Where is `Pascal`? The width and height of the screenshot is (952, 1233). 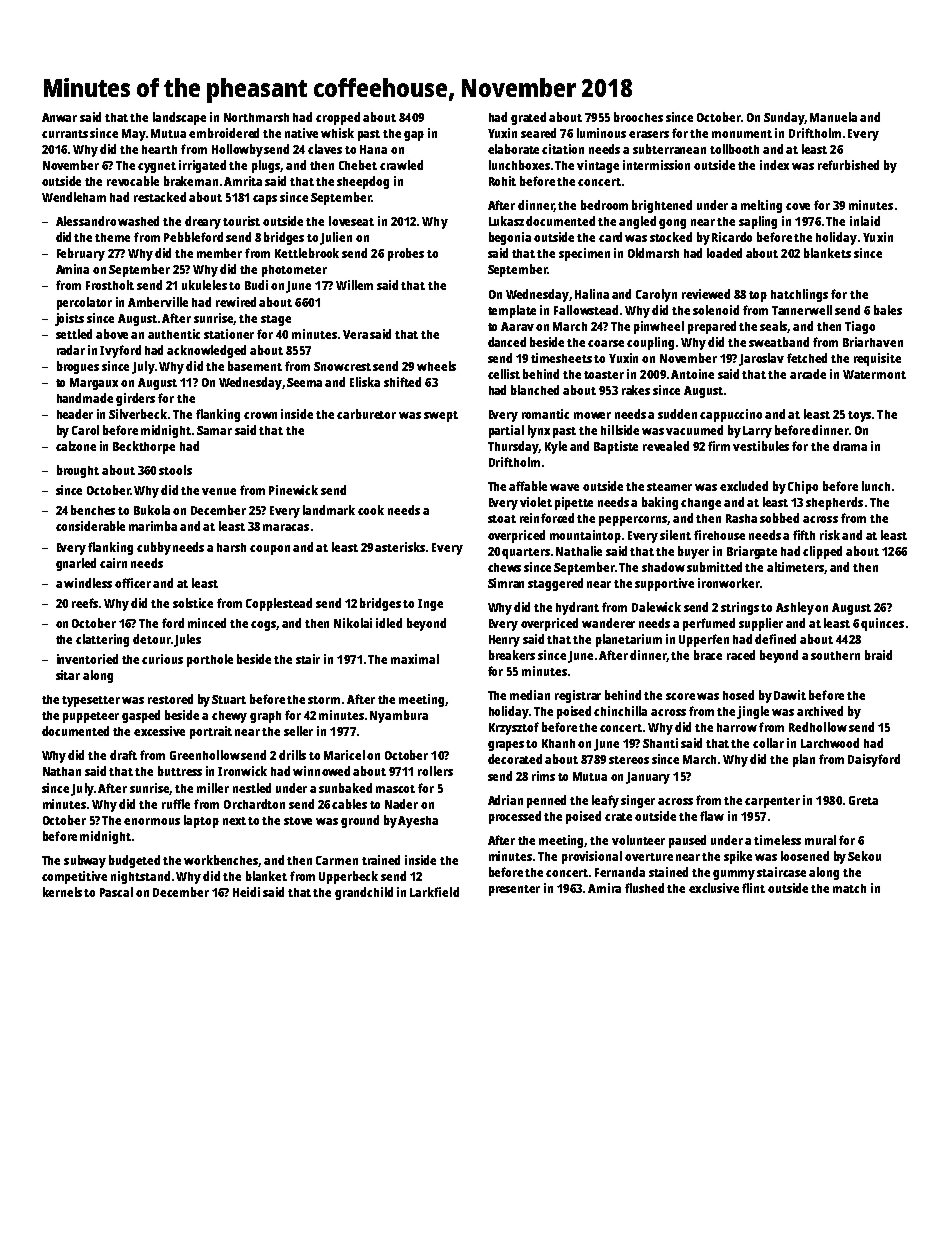 Pascal is located at coordinates (116, 892).
